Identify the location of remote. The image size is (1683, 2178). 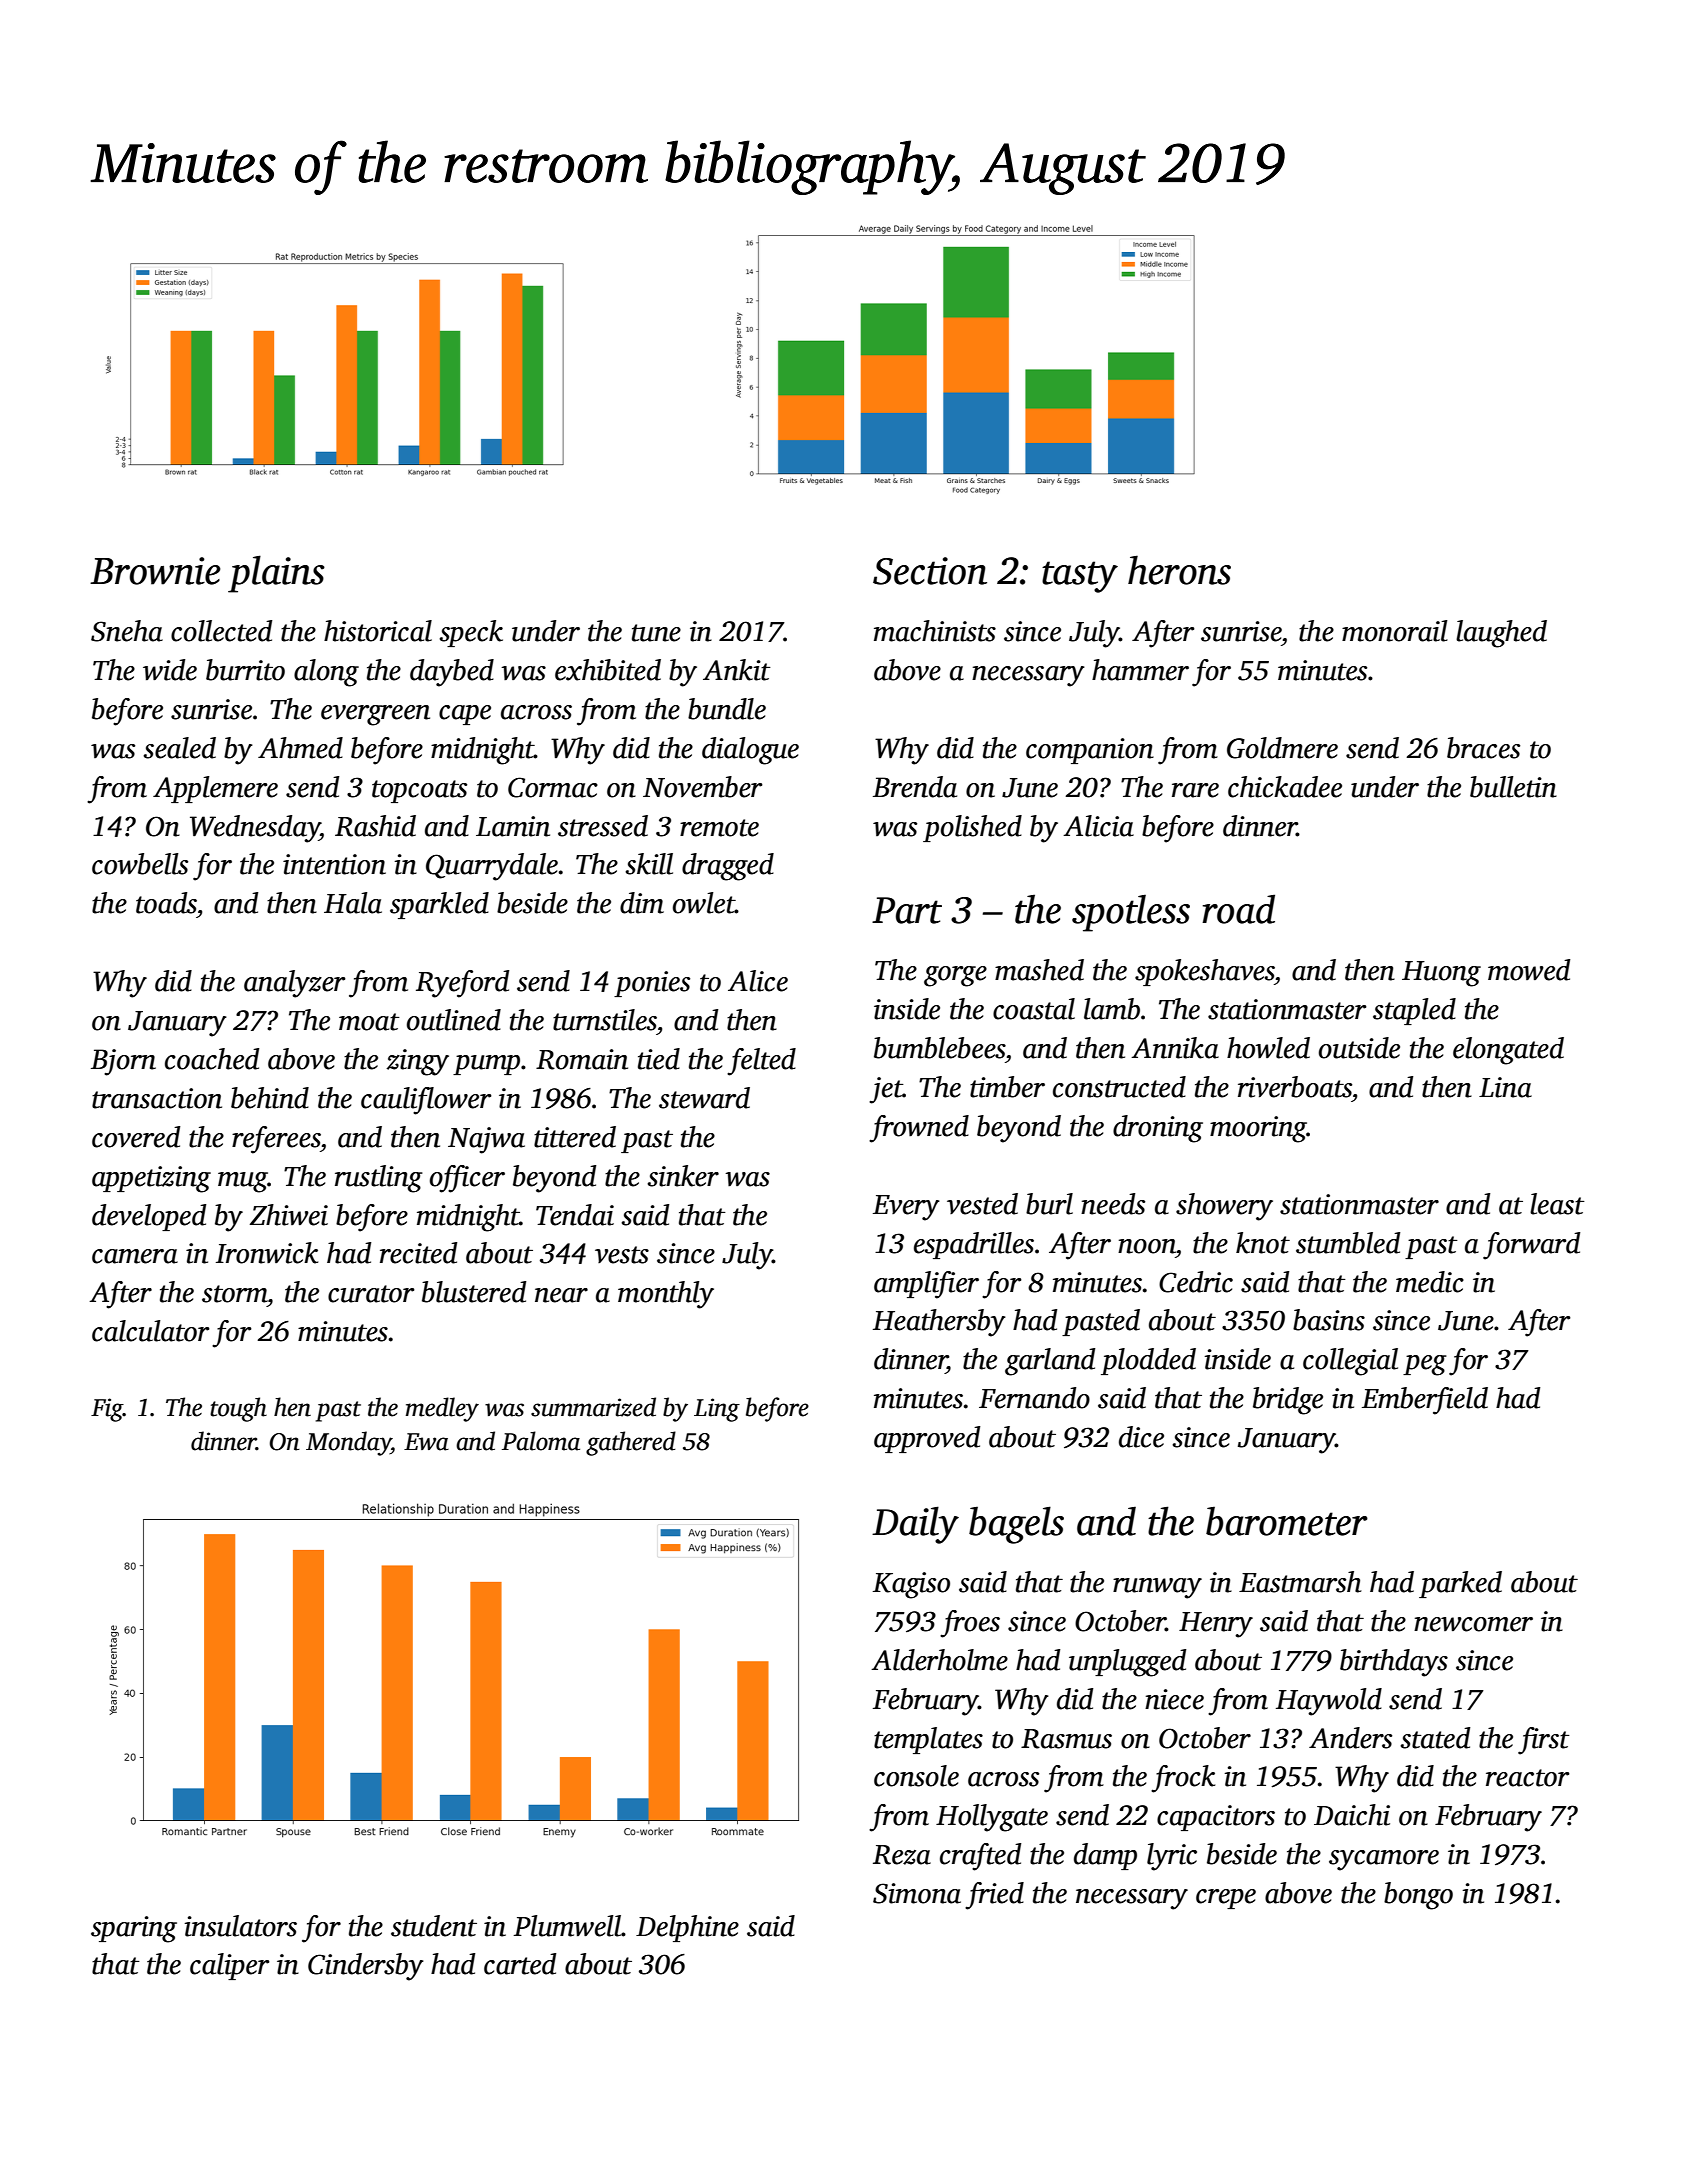
(719, 828).
